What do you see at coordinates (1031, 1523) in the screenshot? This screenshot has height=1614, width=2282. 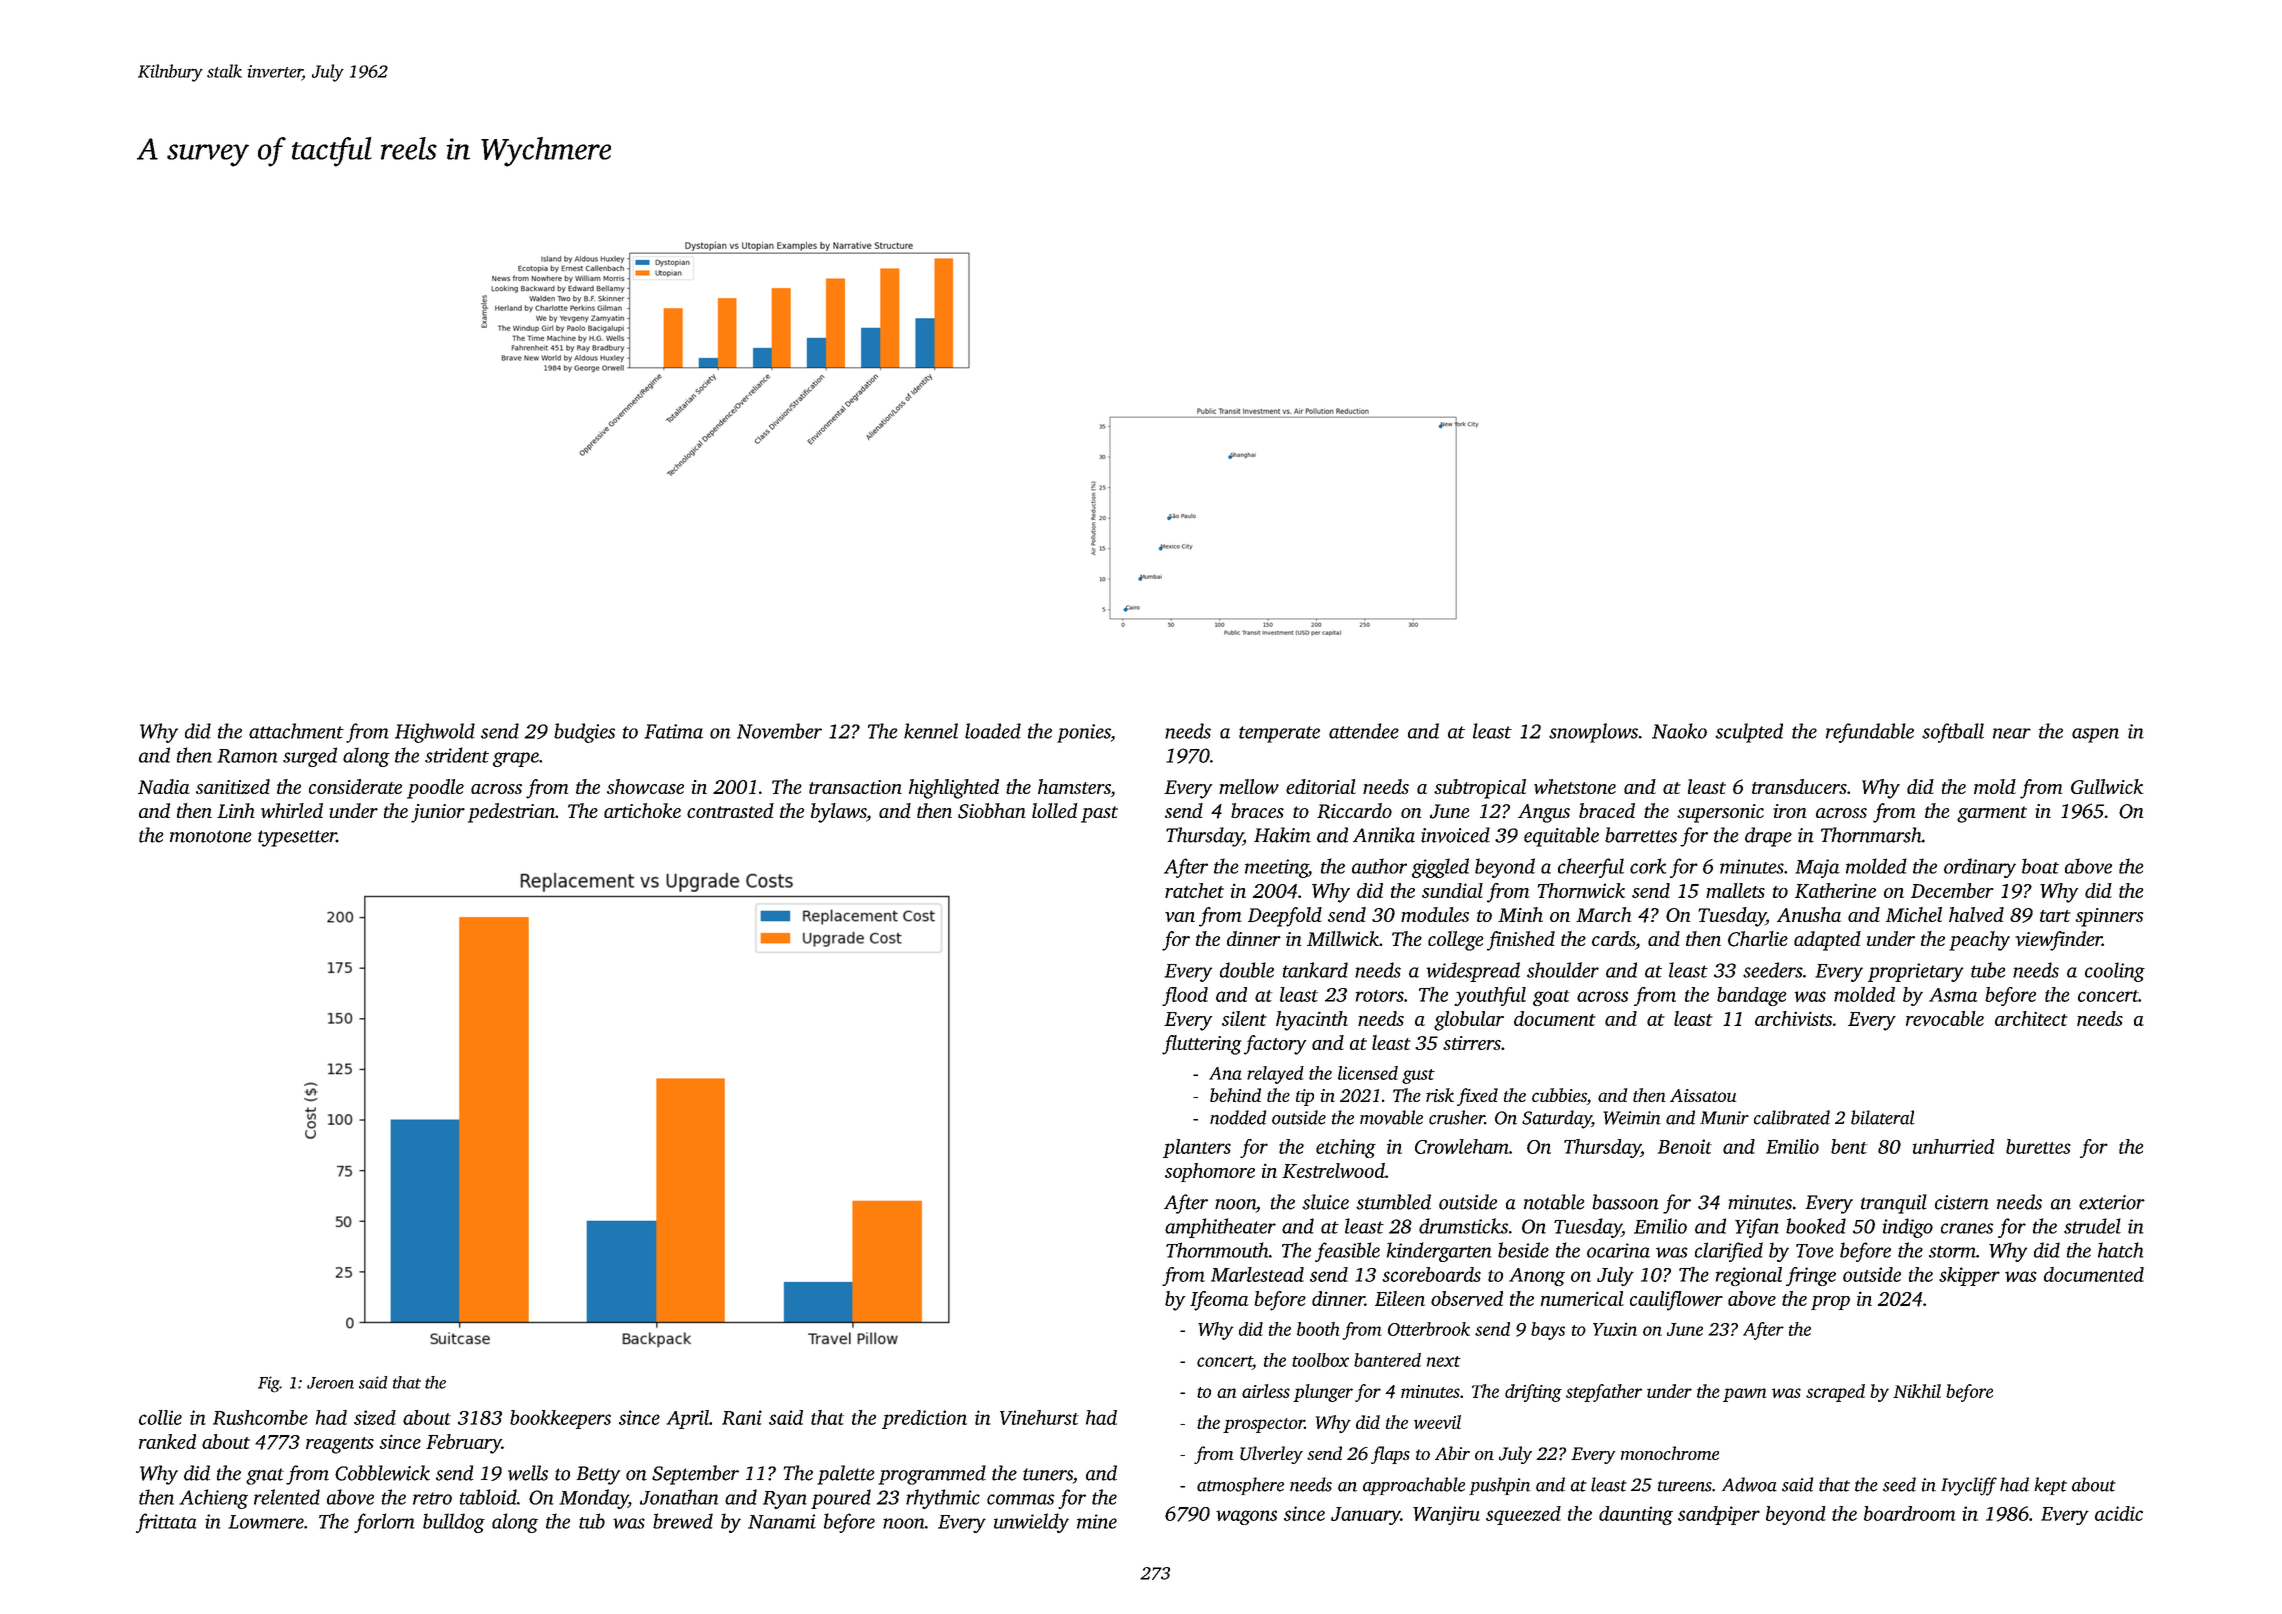 I see `unwieldy` at bounding box center [1031, 1523].
